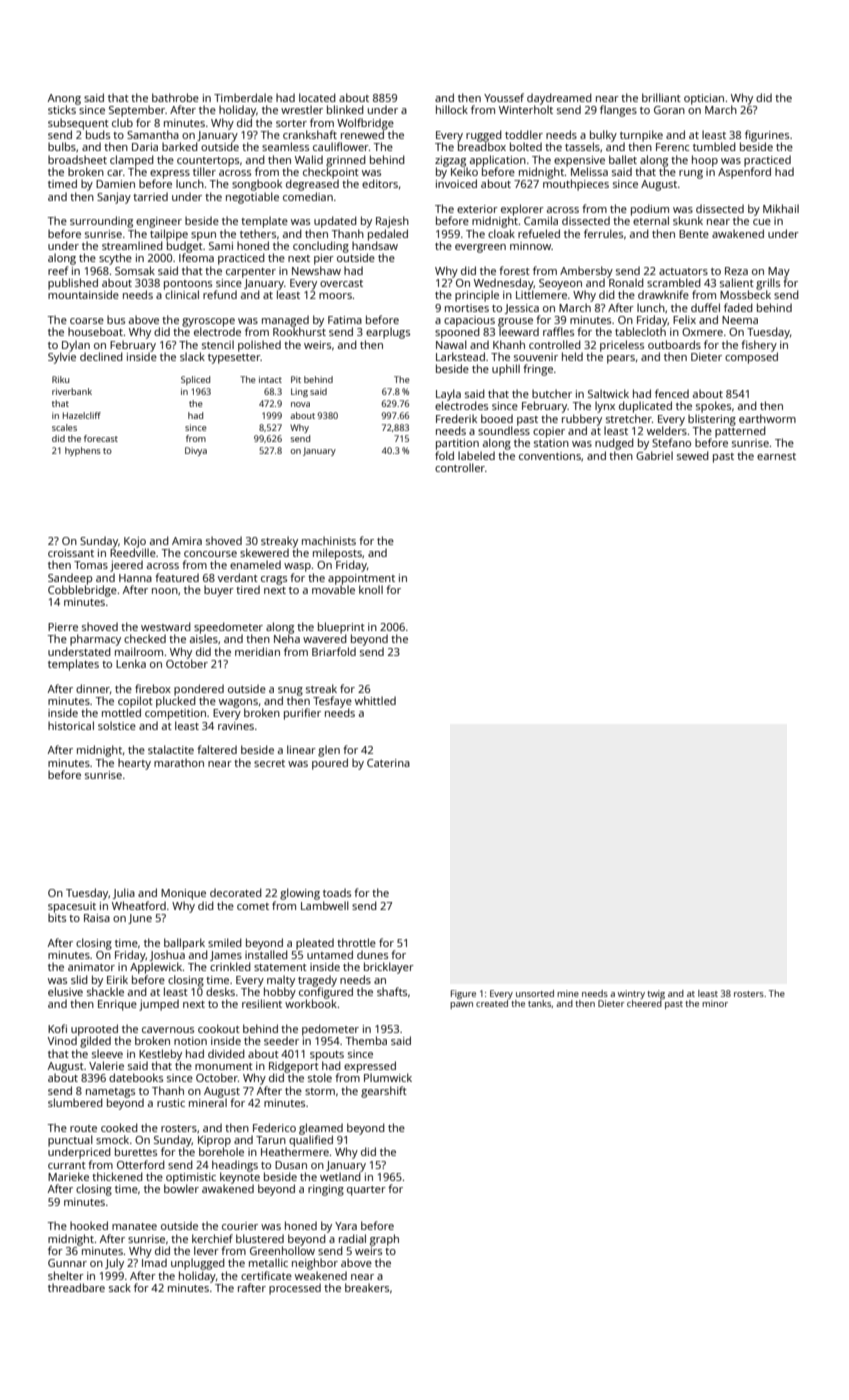 The height and width of the image is (1400, 849). I want to click on throttle, so click(356, 942).
